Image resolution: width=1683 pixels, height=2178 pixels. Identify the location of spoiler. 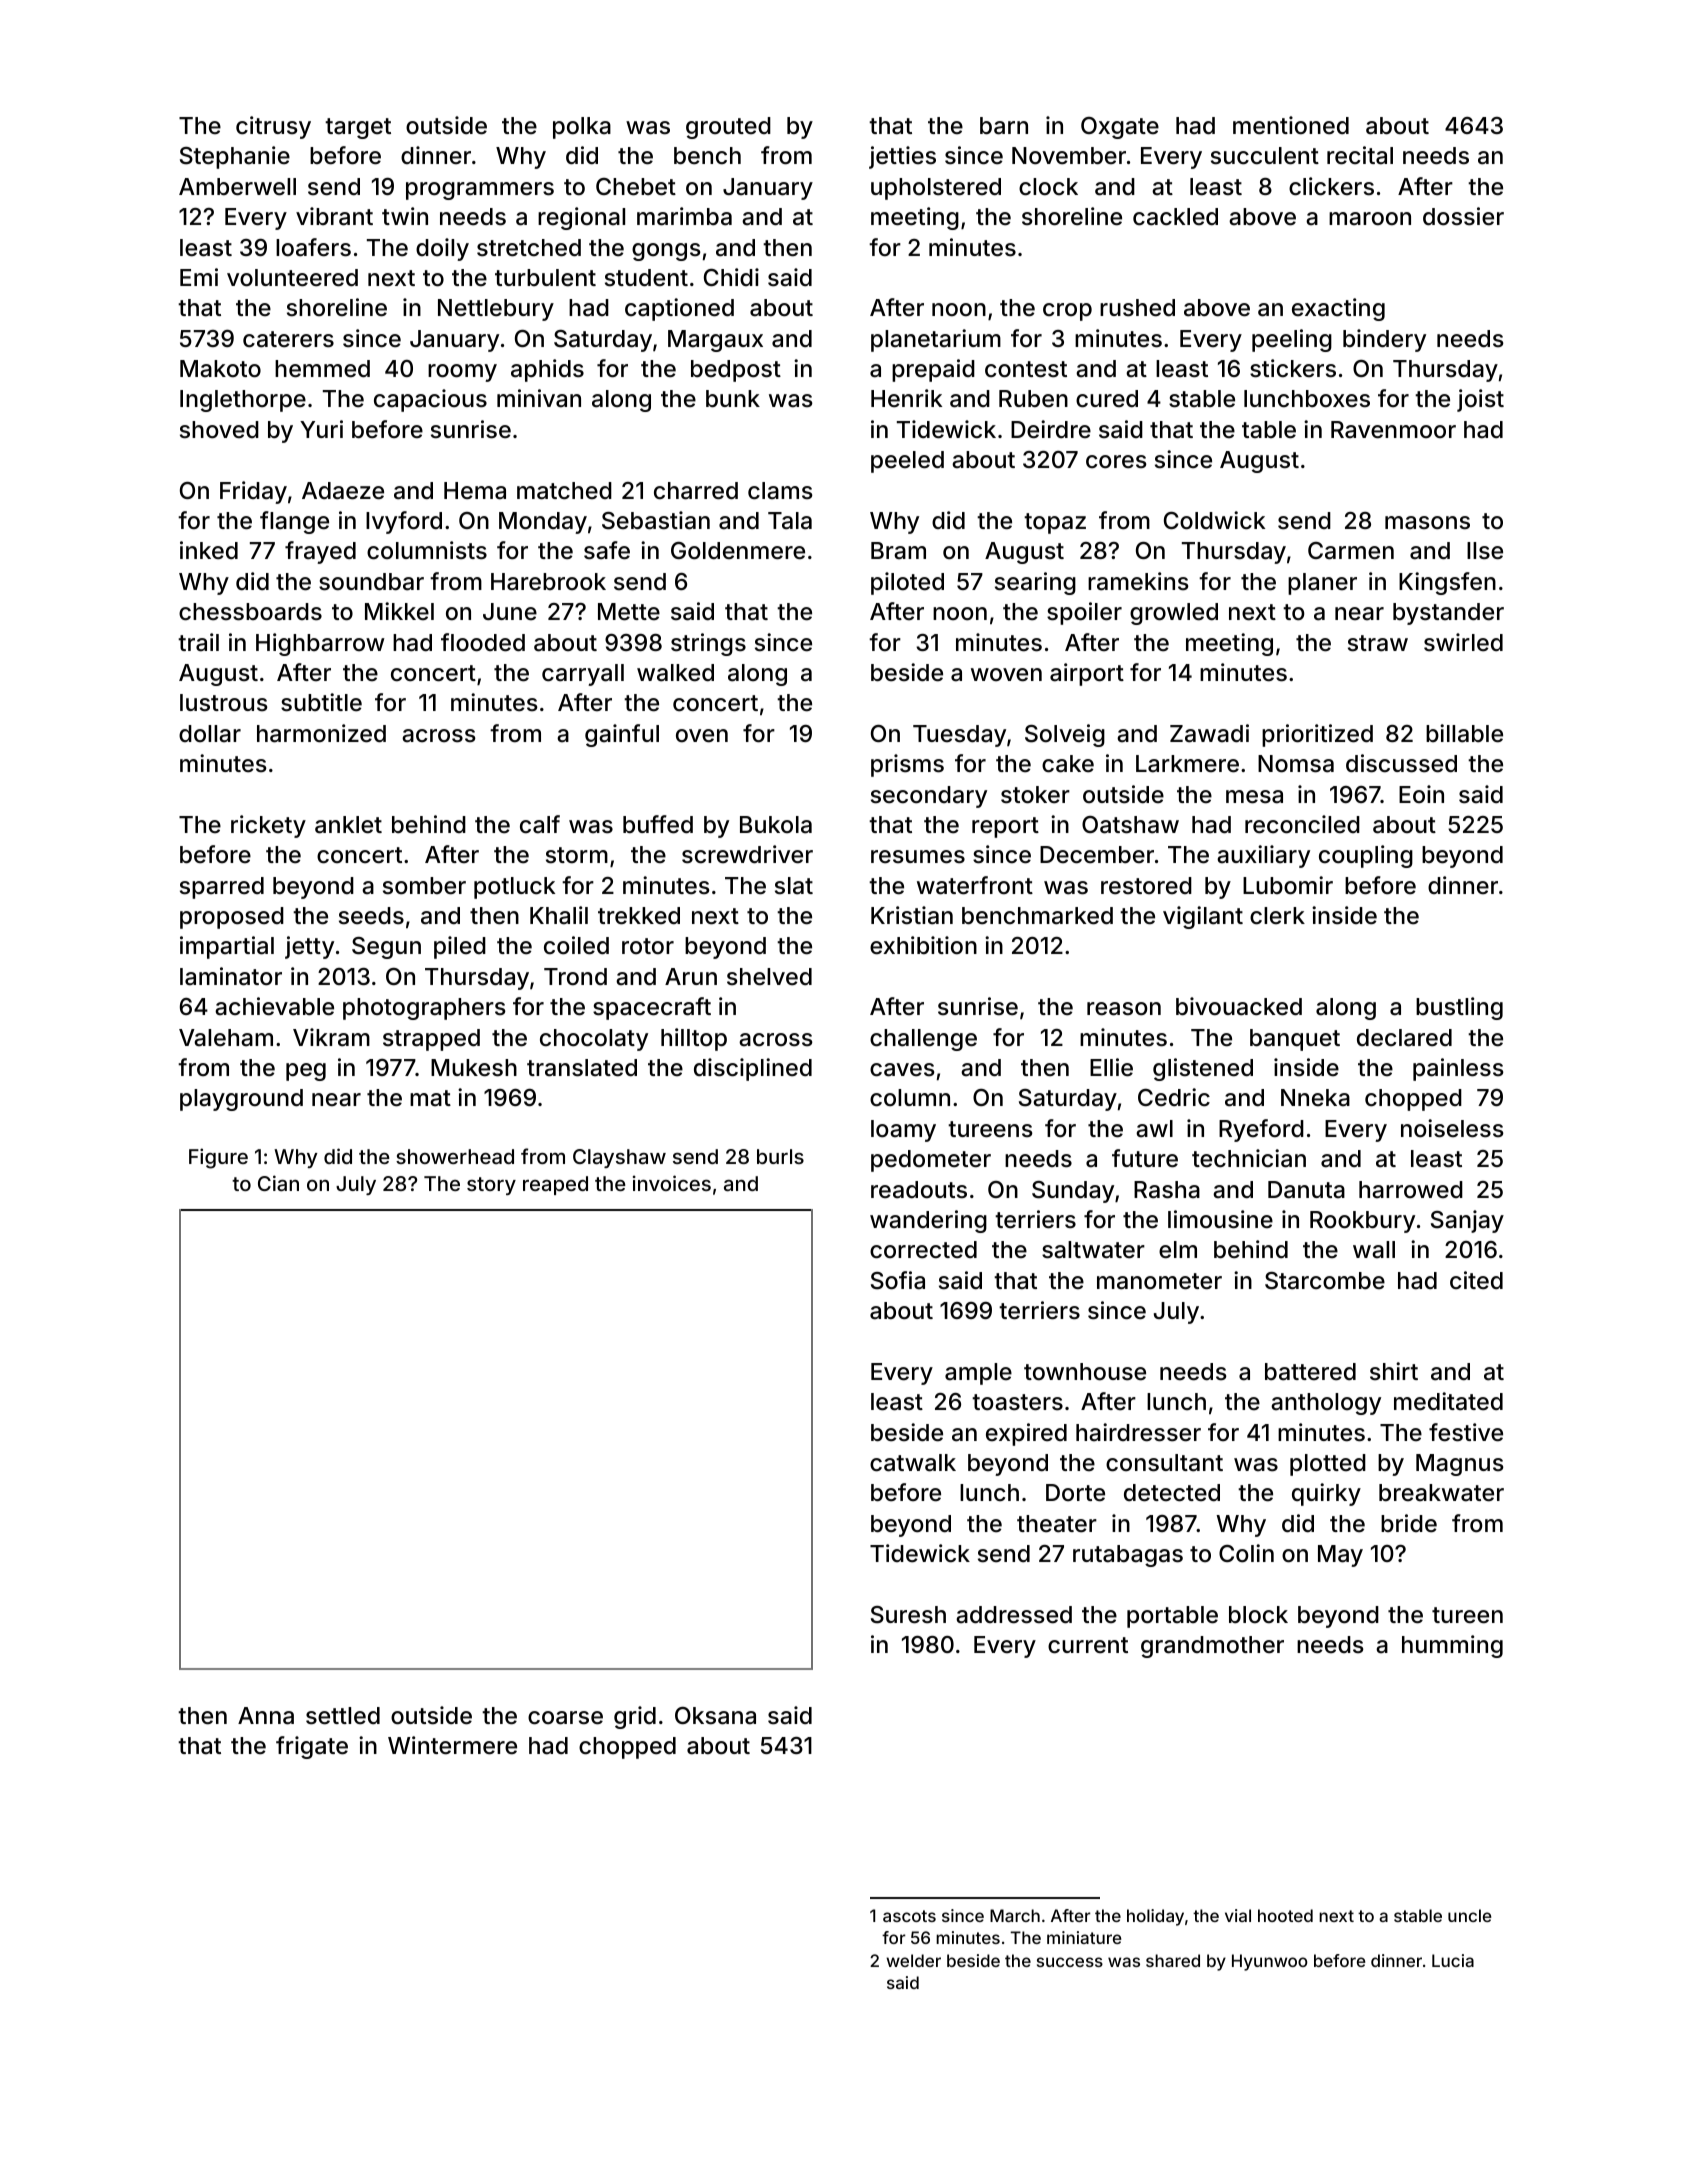
(1084, 613).
